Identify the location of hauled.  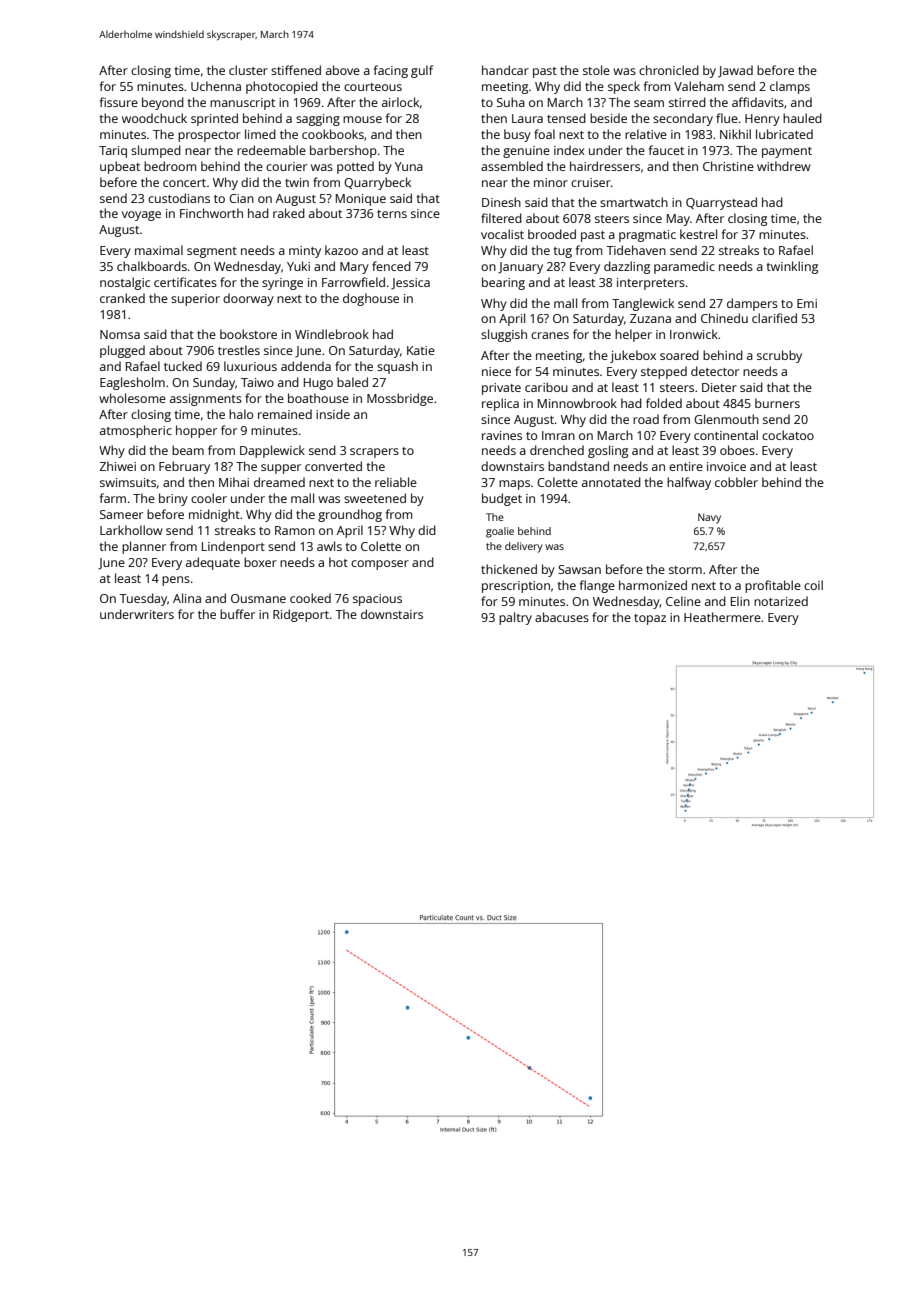
(802, 118).
